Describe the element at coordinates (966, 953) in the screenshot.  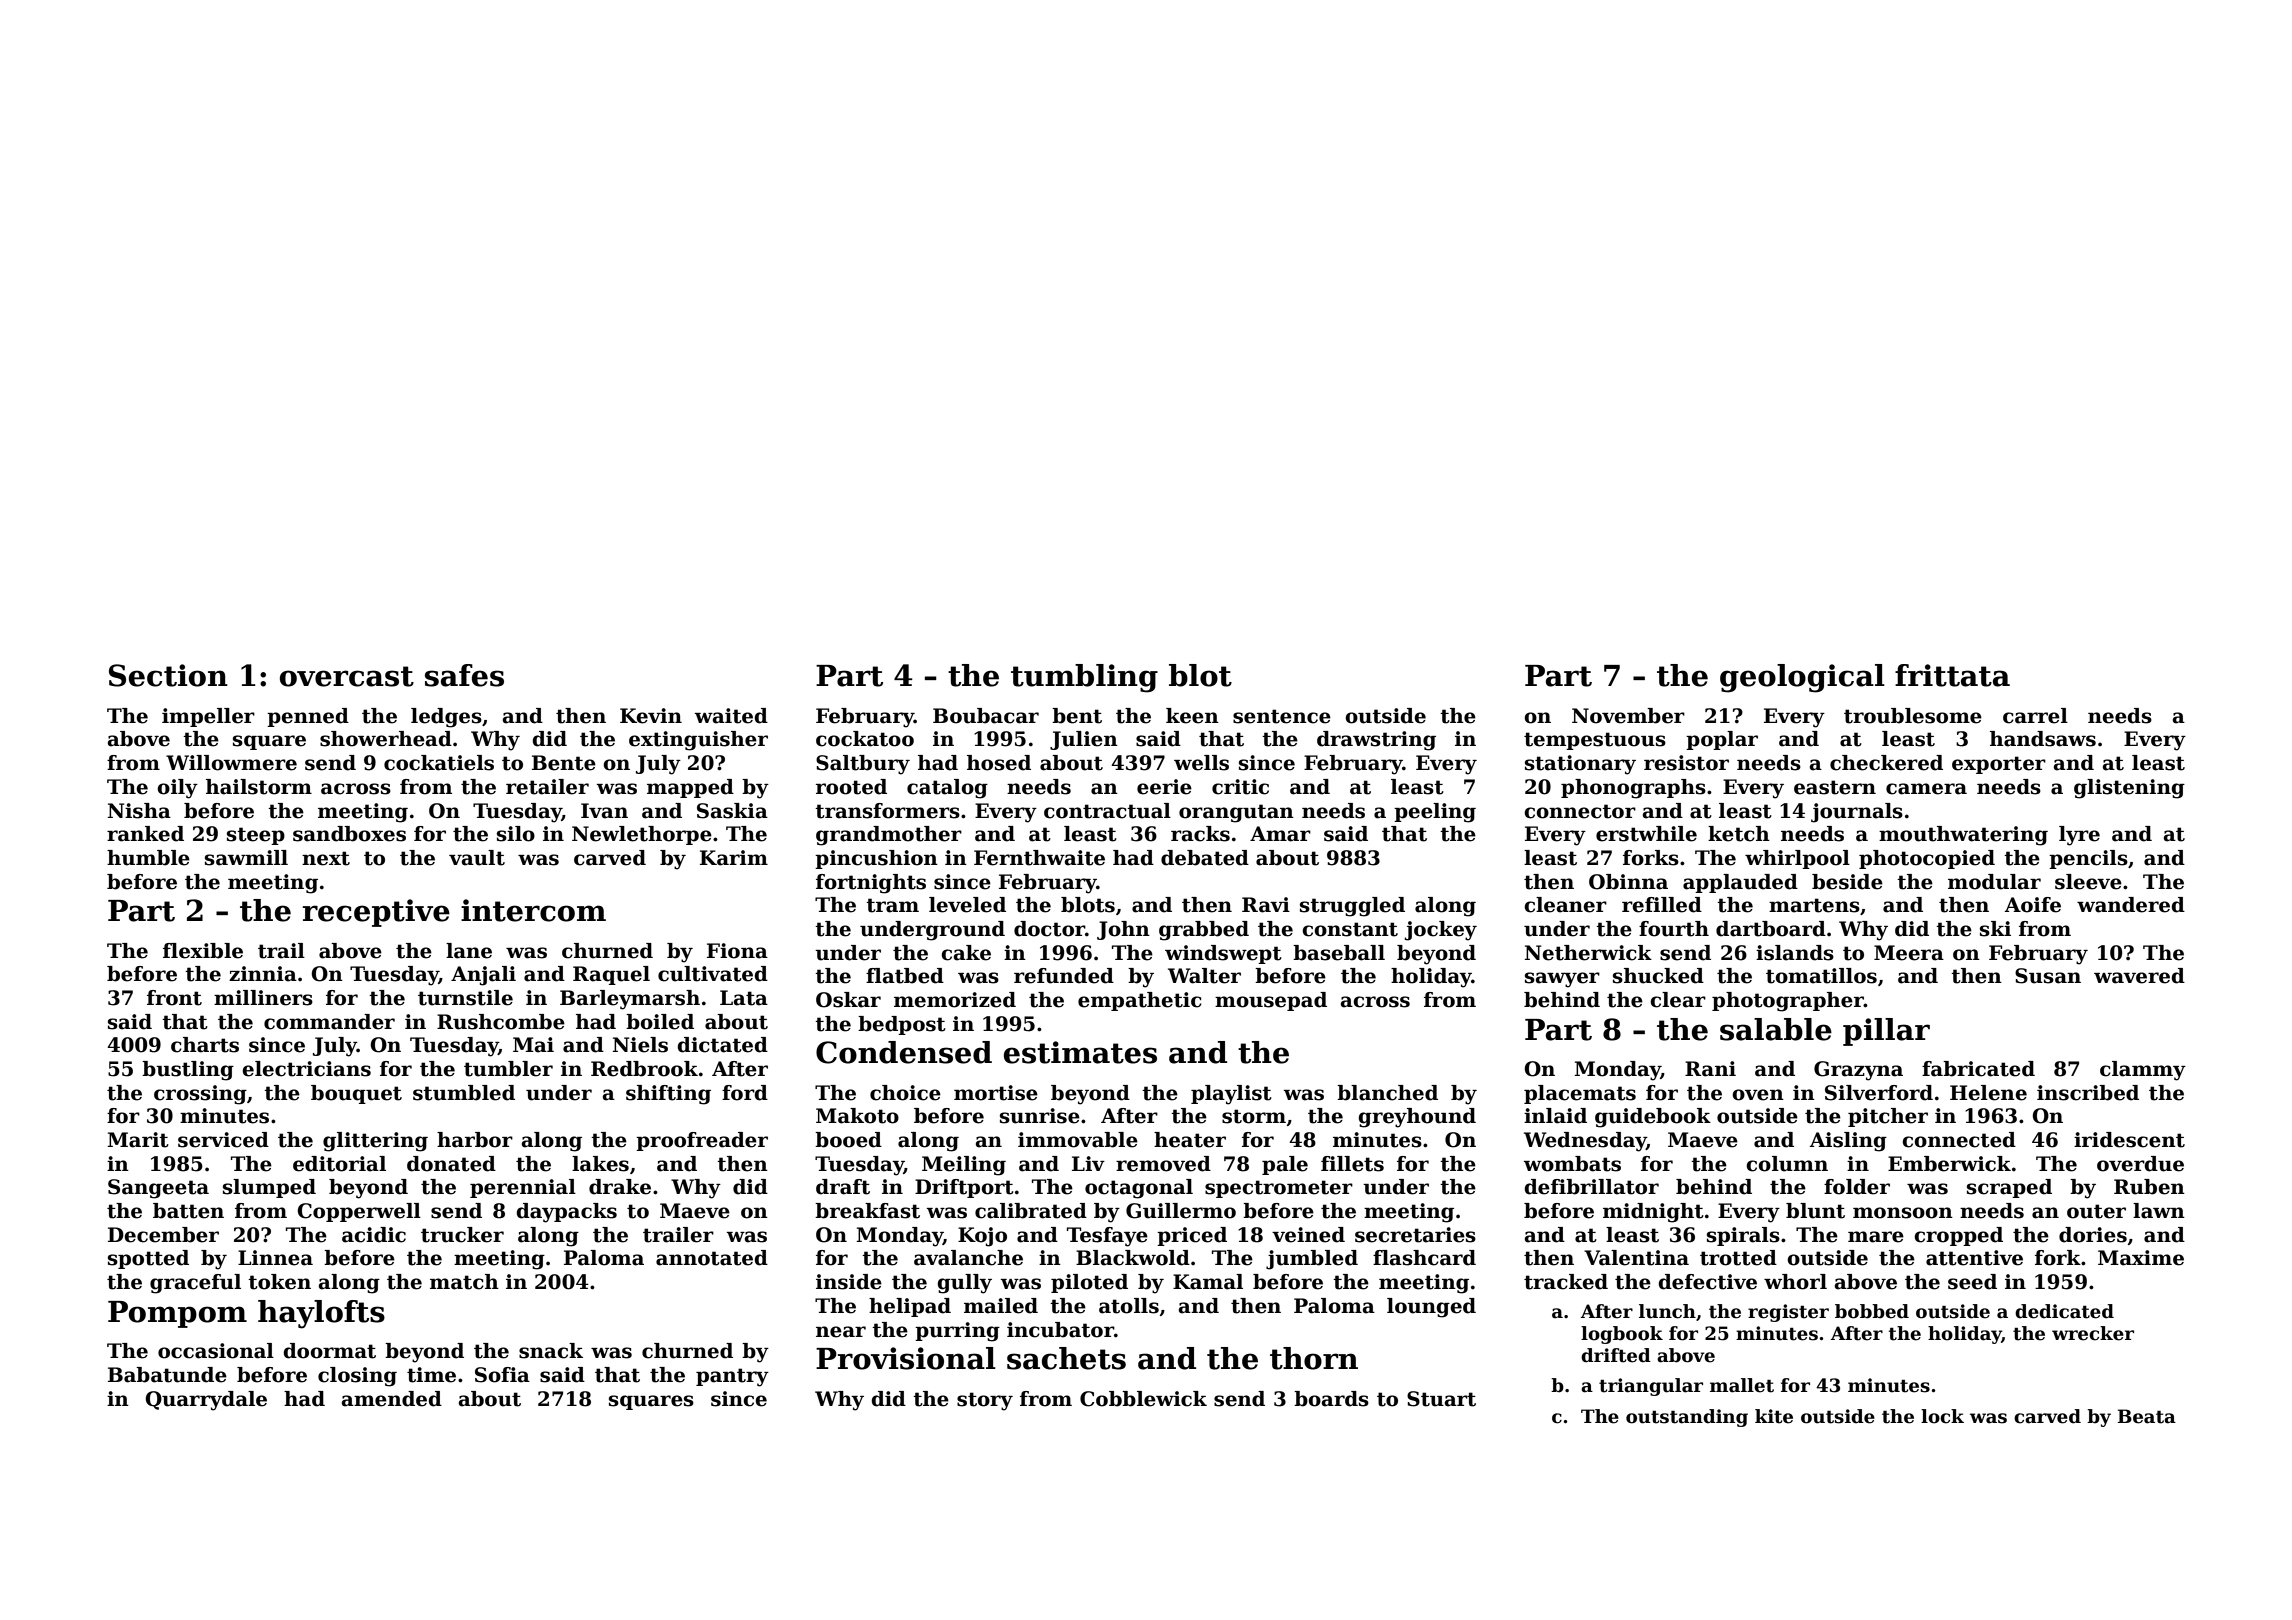
I see `cake` at that location.
